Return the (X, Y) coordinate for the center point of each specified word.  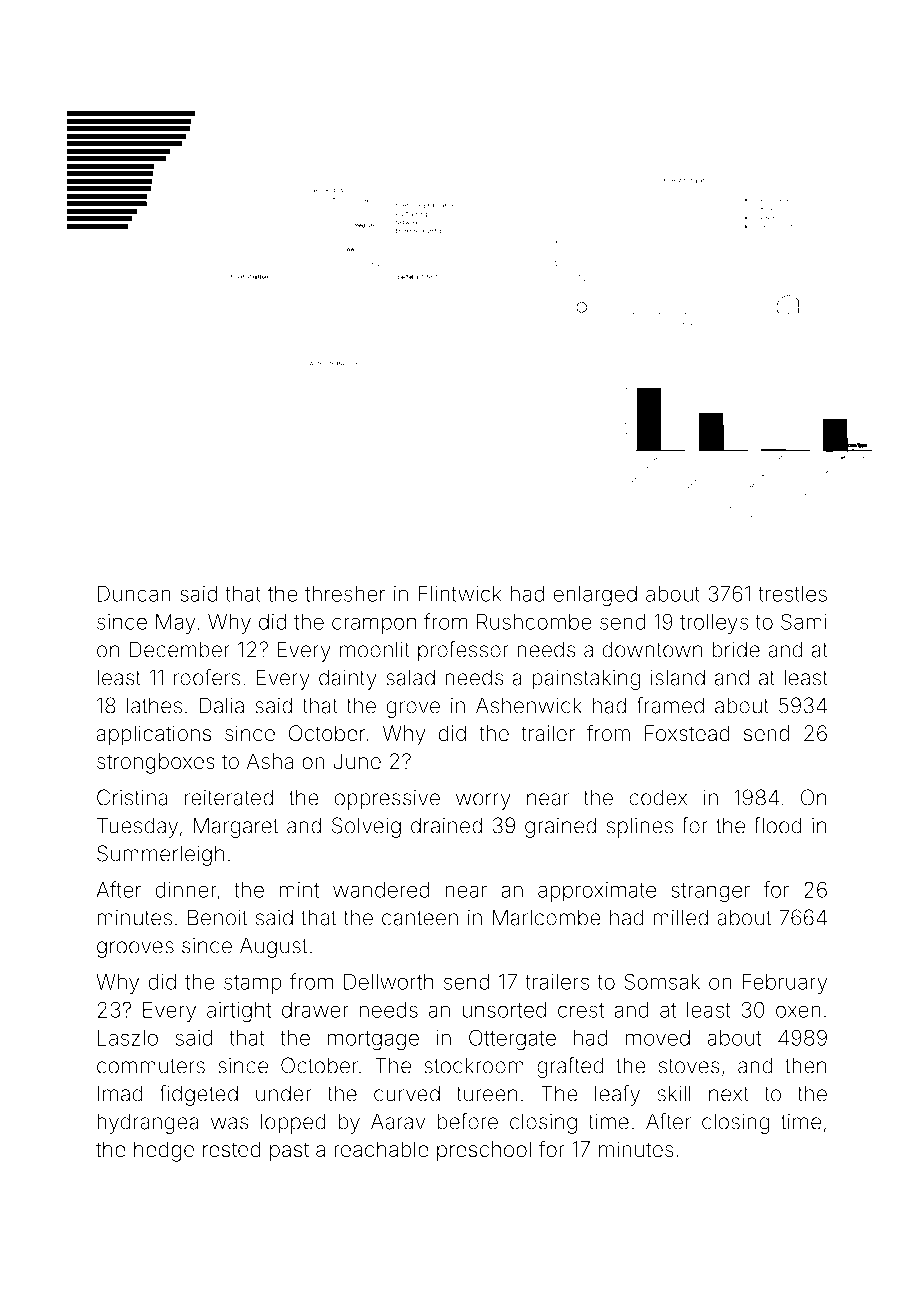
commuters (151, 1066)
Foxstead (687, 733)
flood (778, 825)
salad (410, 677)
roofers (207, 677)
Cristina (132, 797)
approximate (597, 892)
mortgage (373, 1040)
